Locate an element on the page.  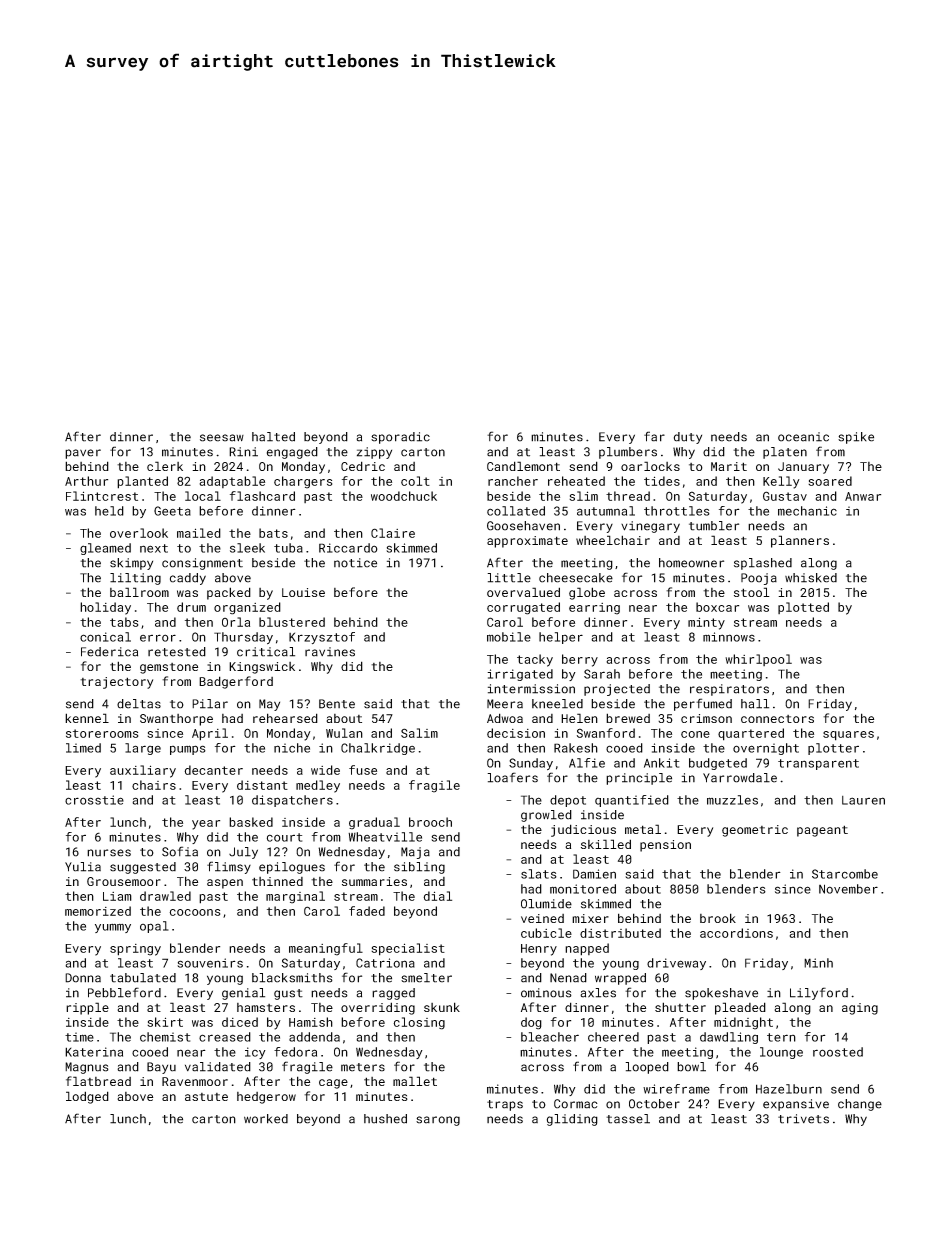
Marit is located at coordinates (729, 466).
